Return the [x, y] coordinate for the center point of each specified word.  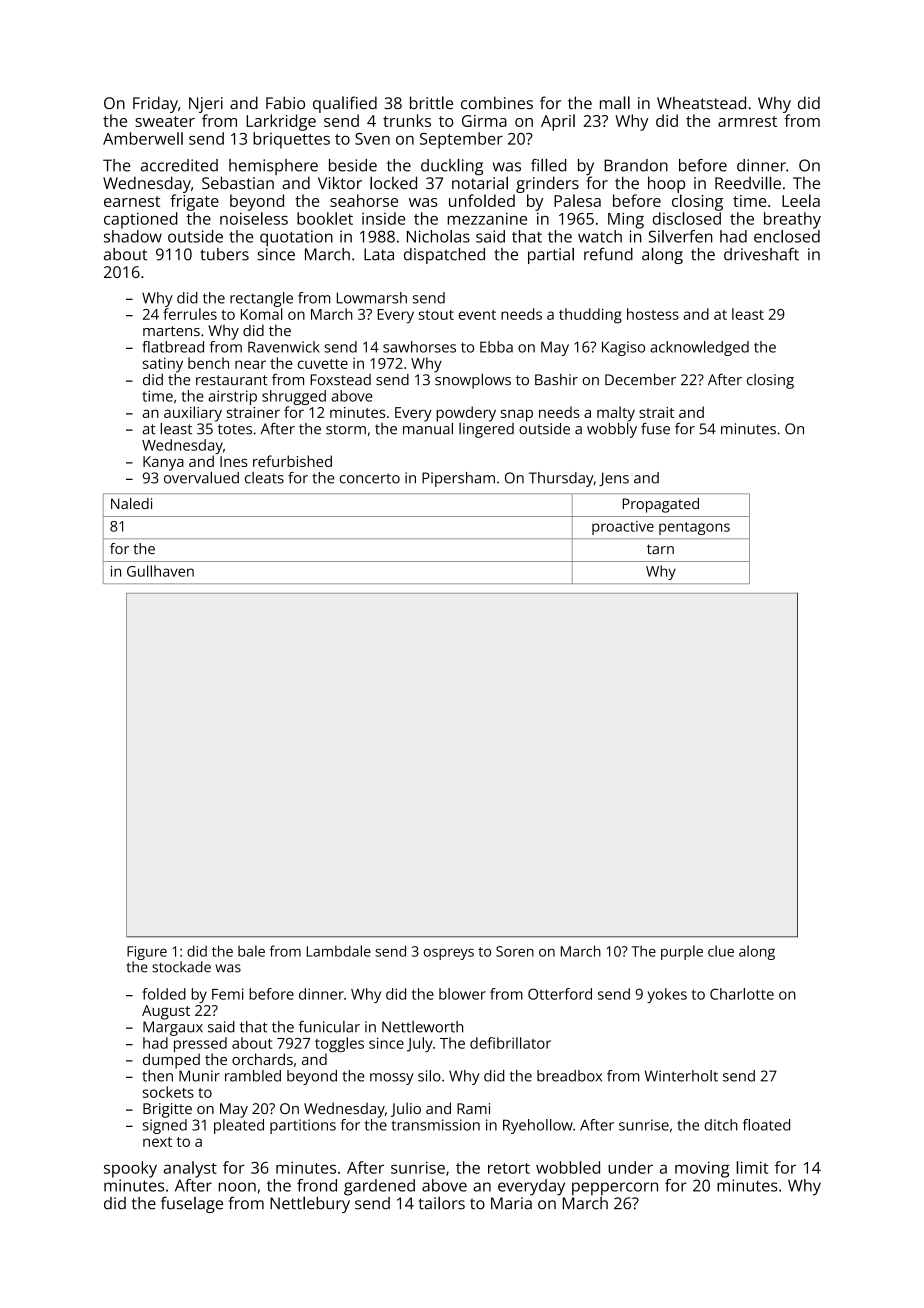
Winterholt [681, 1076]
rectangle [261, 299]
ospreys [449, 954]
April [558, 122]
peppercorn [615, 1189]
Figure [147, 953]
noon [237, 1187]
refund [608, 254]
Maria [511, 1203]
